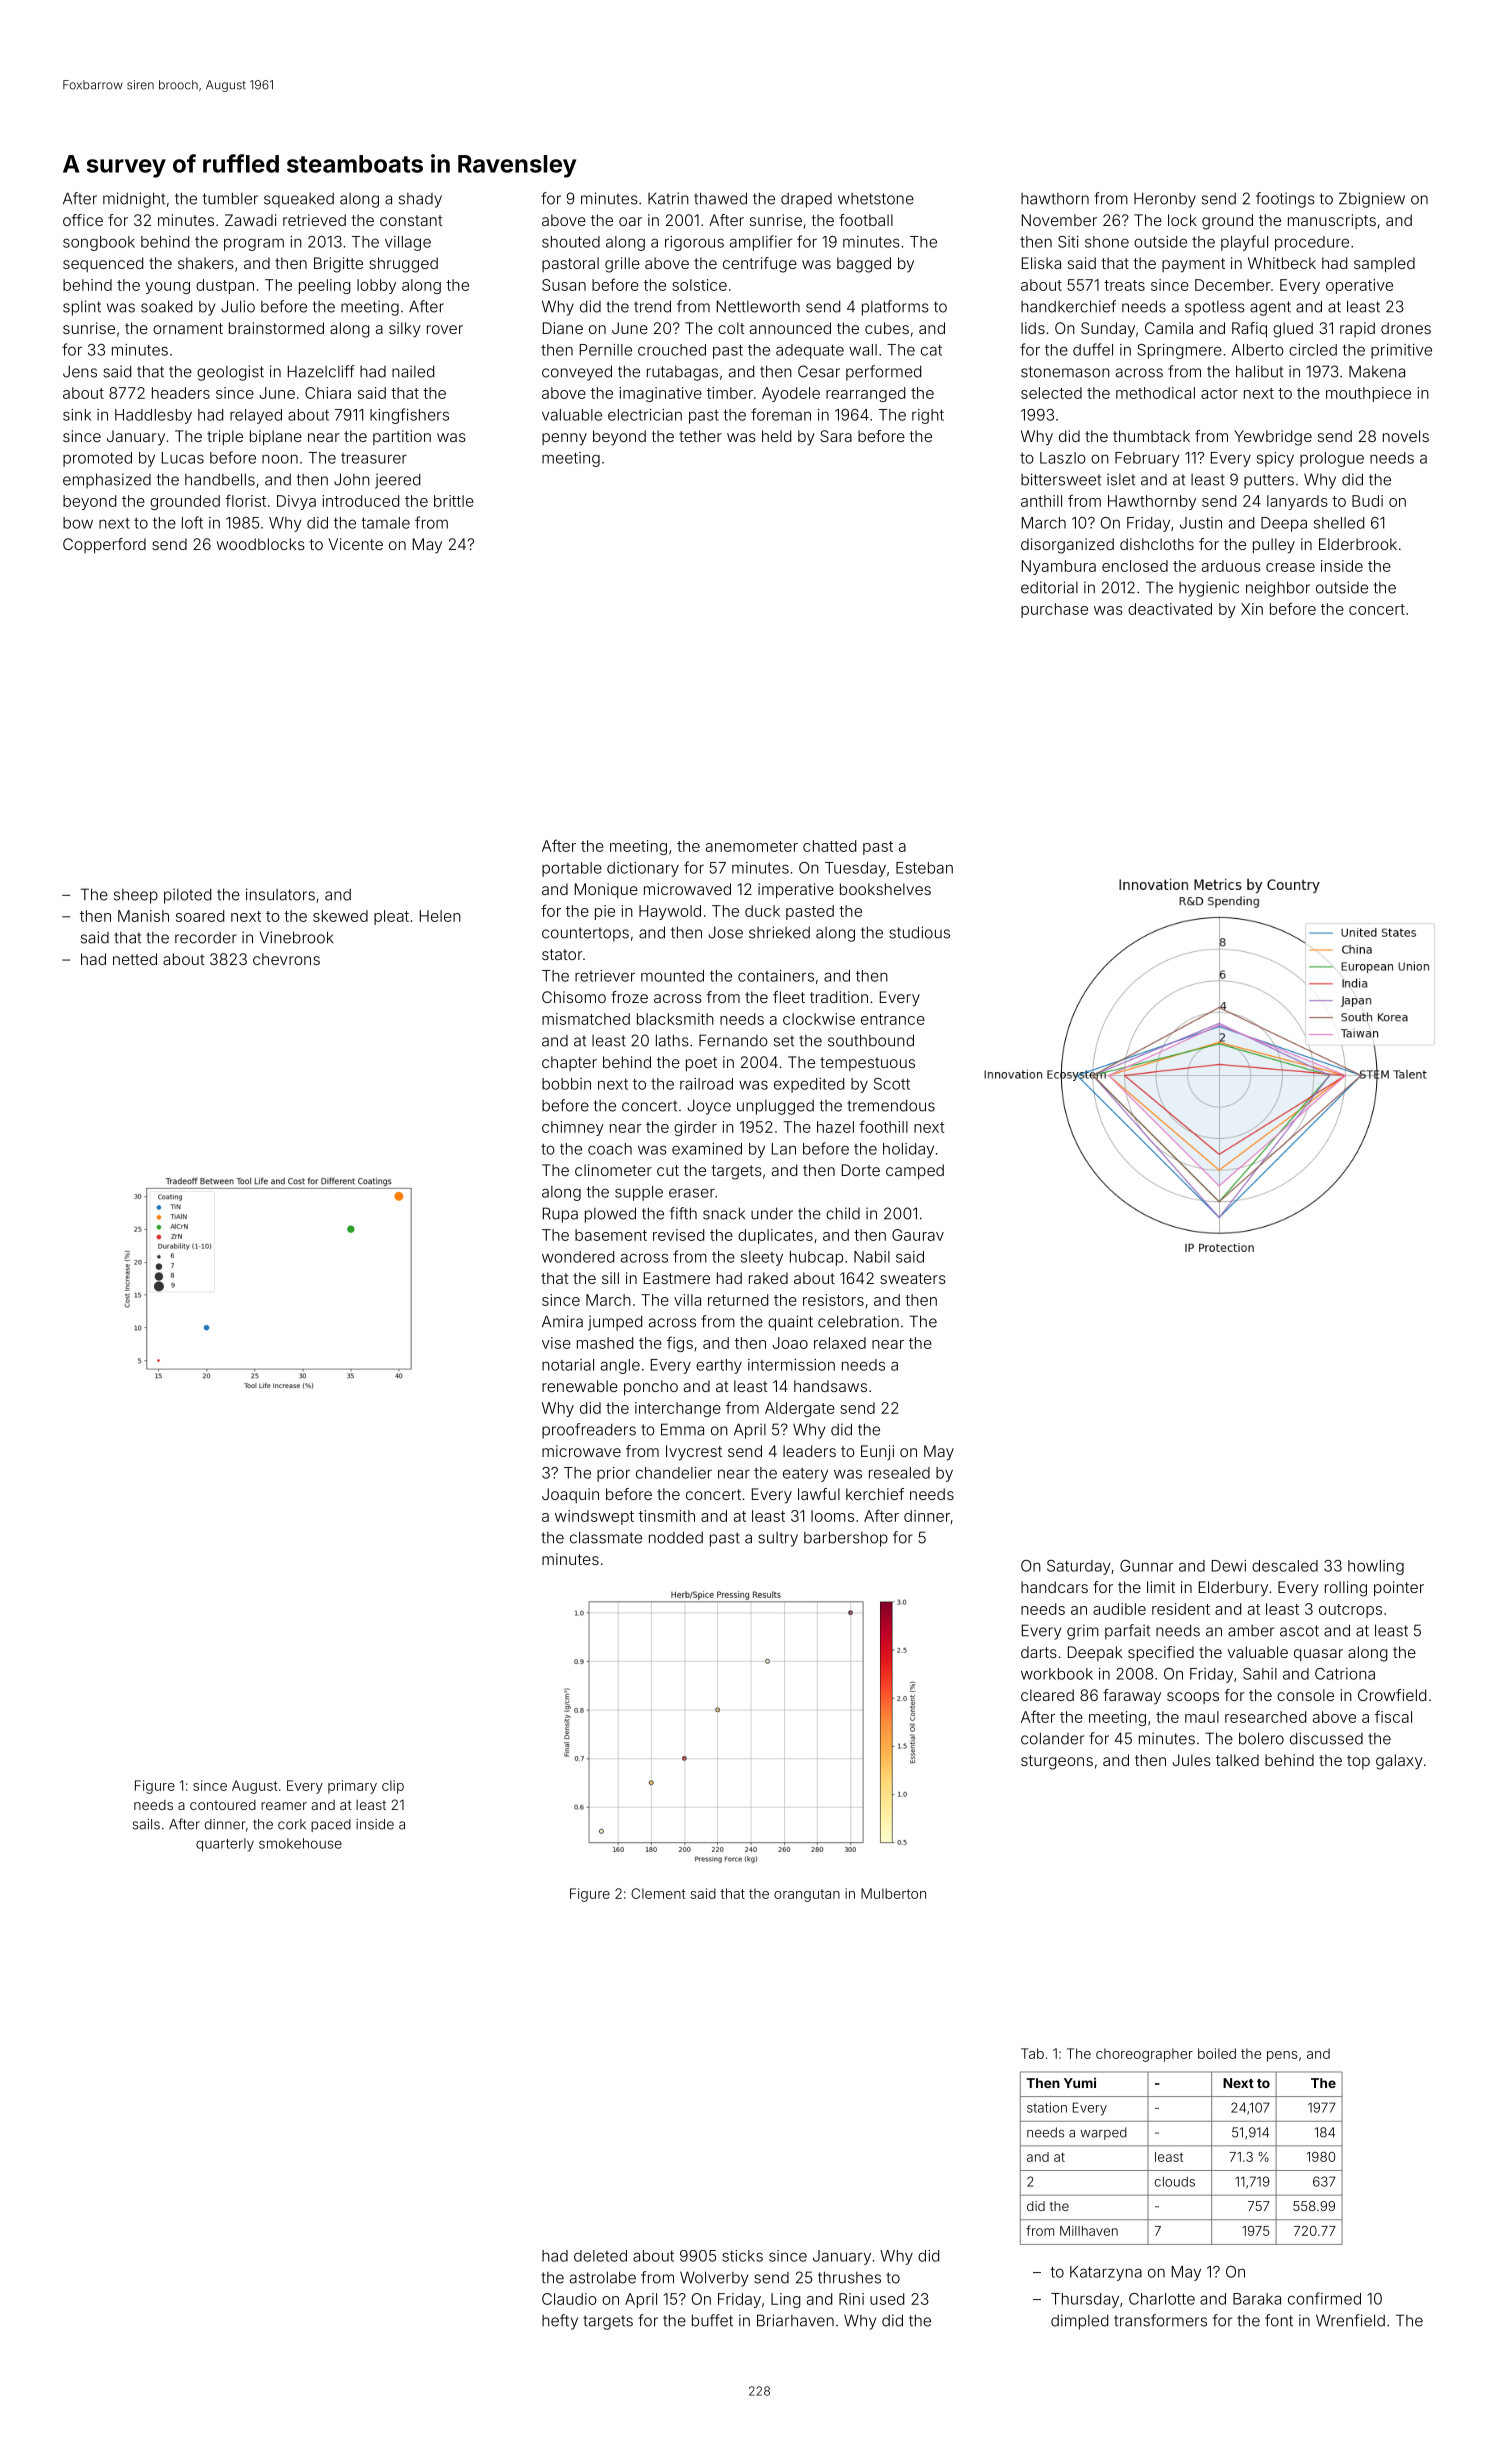  What do you see at coordinates (135, 959) in the screenshot?
I see `netted` at bounding box center [135, 959].
